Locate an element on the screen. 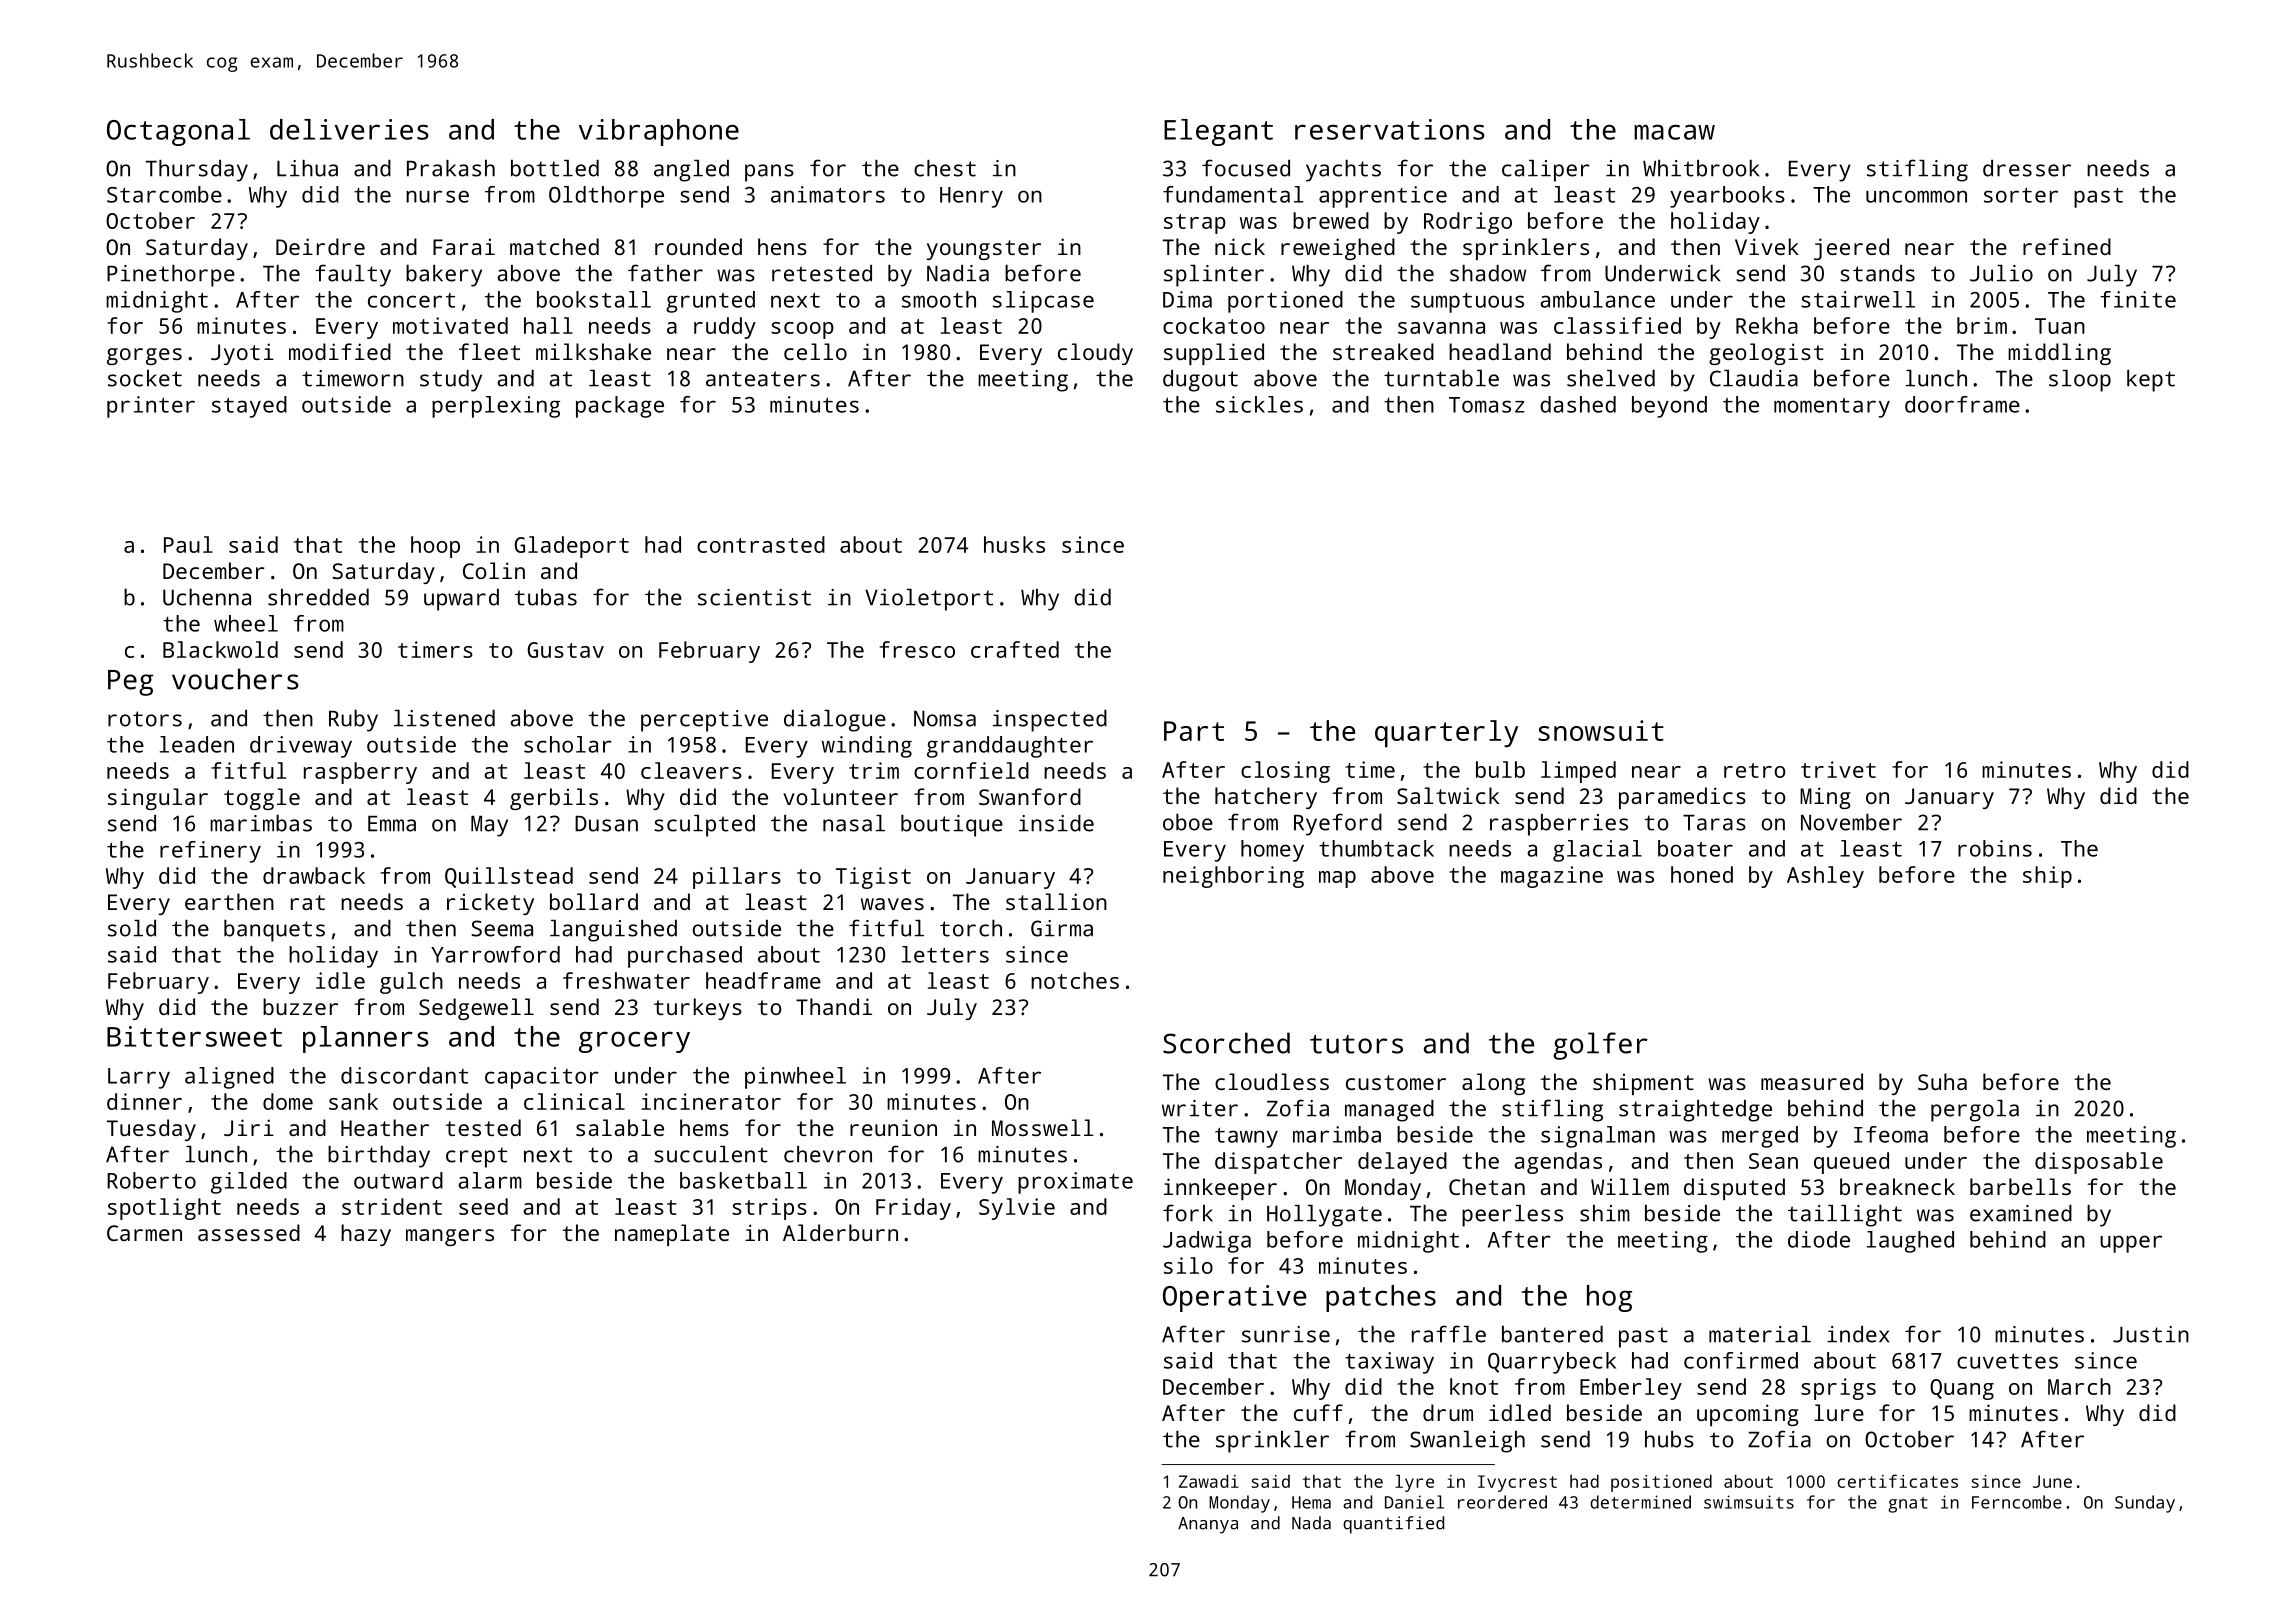  Carmen is located at coordinates (144, 1233).
